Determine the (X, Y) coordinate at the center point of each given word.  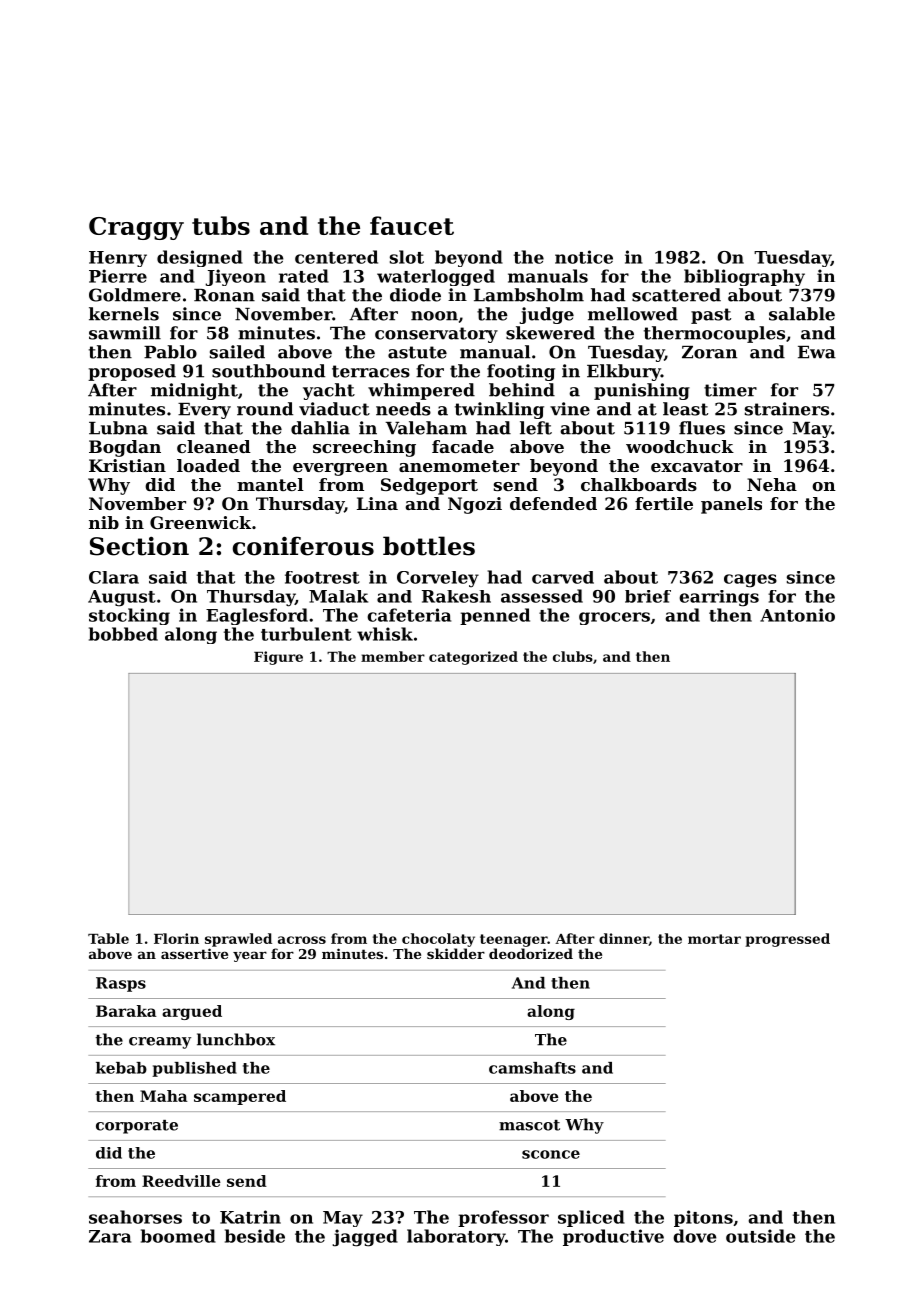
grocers (614, 618)
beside (255, 1236)
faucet (412, 225)
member (393, 656)
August (122, 598)
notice (584, 257)
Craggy (136, 228)
